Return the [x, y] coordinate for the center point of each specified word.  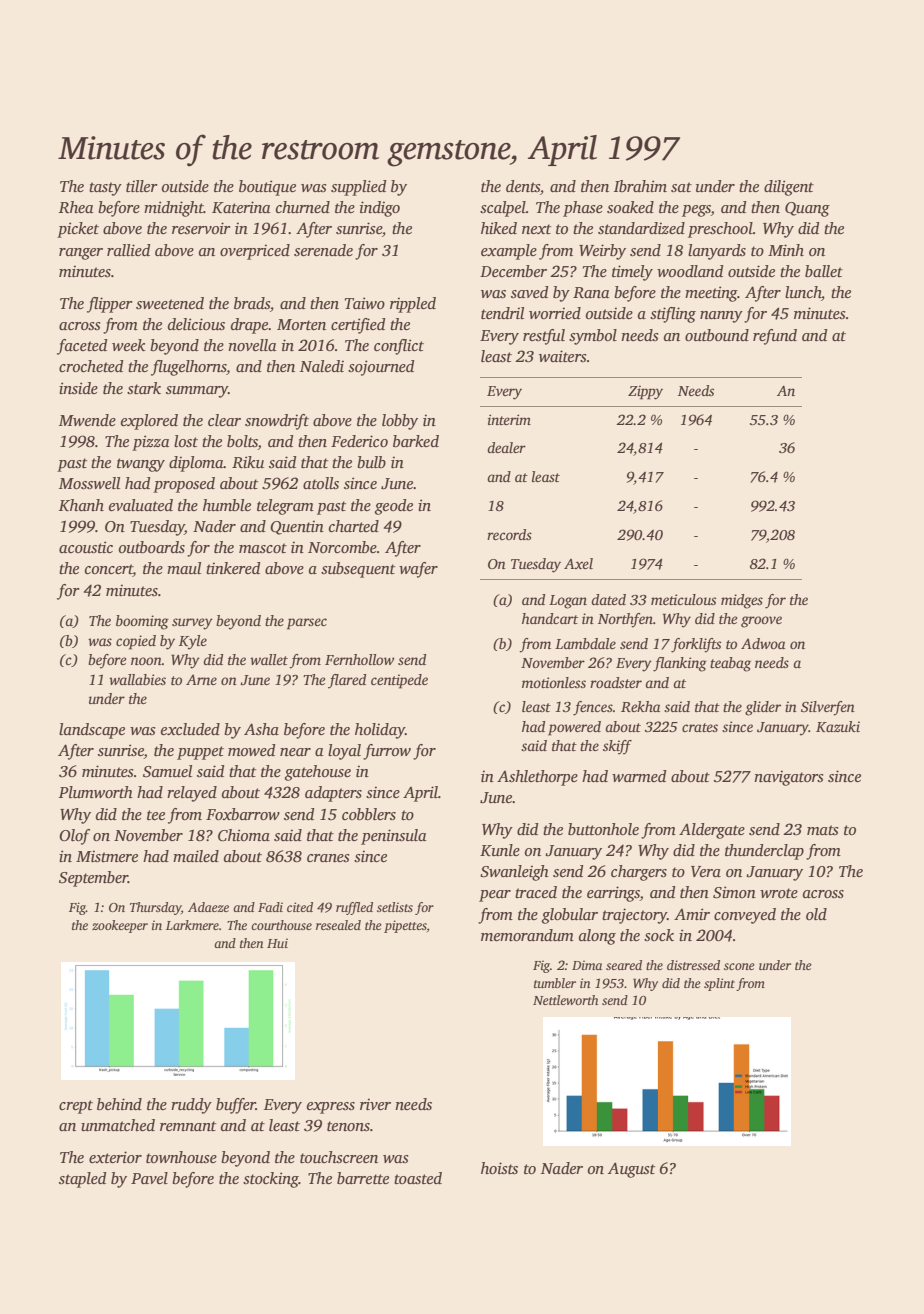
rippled [413, 305]
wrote [779, 893]
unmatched [118, 1125]
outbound [717, 335]
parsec [307, 624]
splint [719, 984]
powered [574, 728]
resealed [338, 925]
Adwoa [763, 643]
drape [249, 326]
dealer [506, 447]
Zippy [645, 393]
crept [76, 1107]
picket [78, 230]
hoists [499, 1168]
